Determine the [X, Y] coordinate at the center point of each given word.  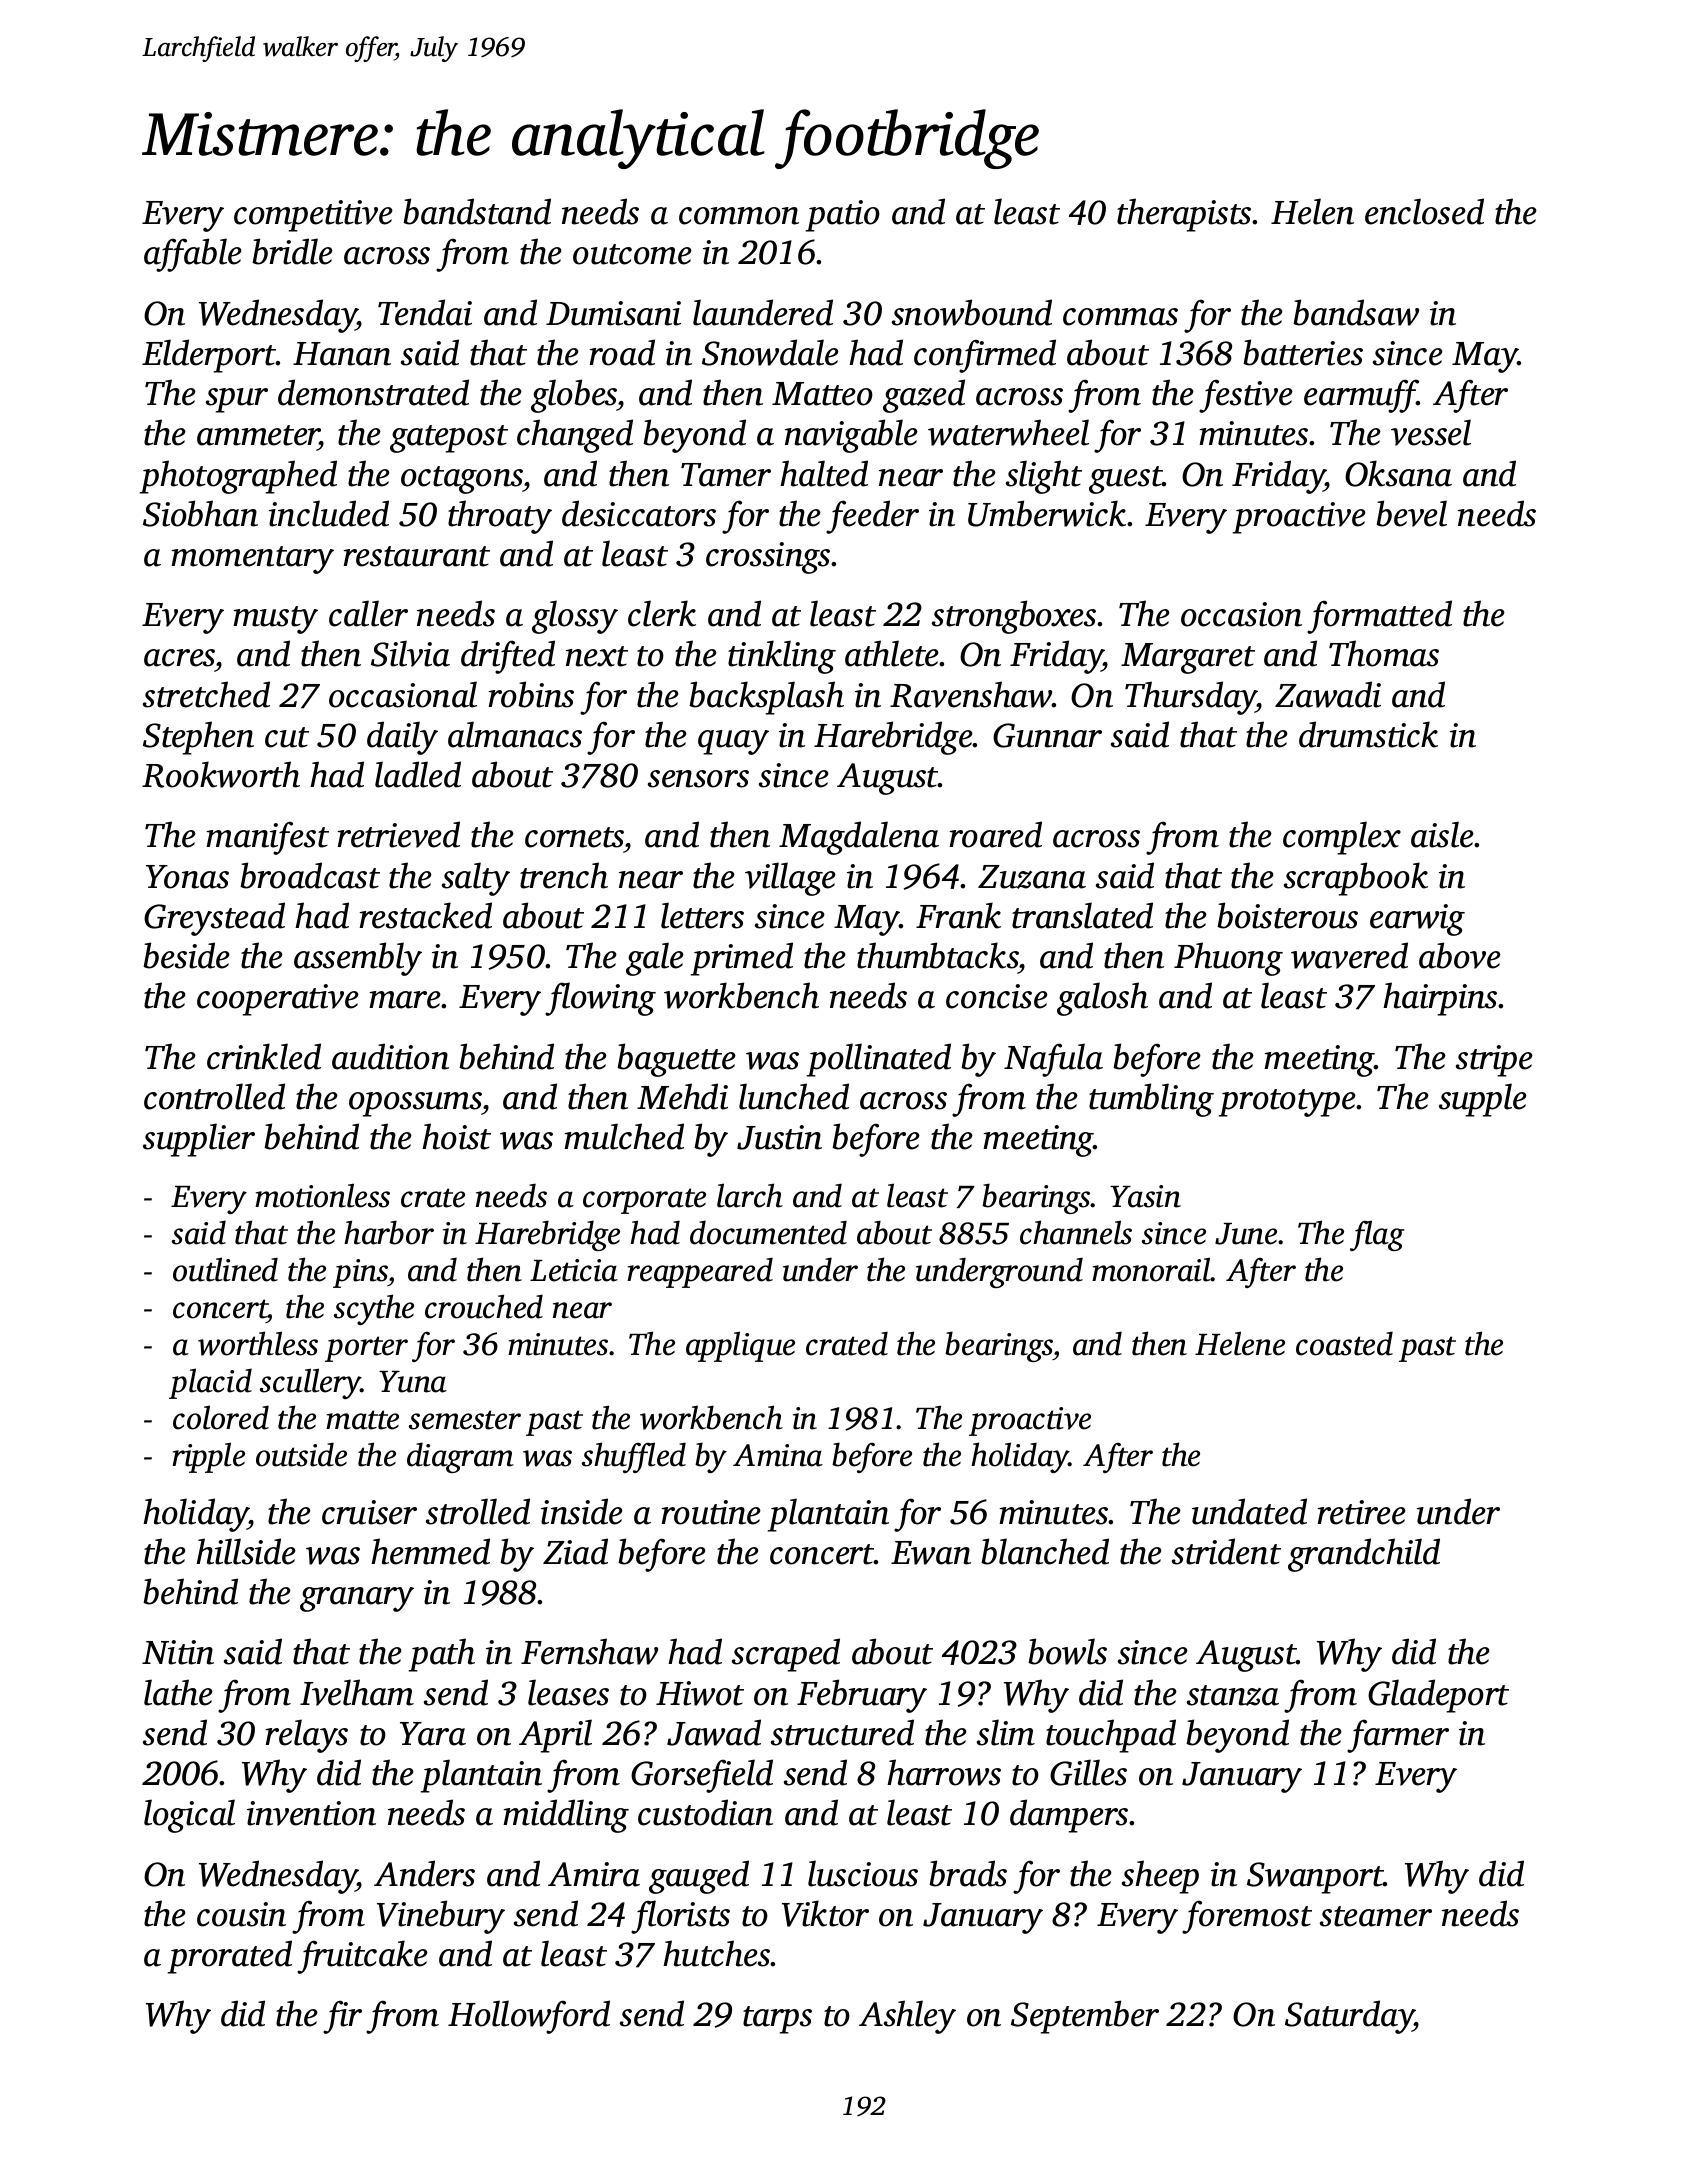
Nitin [178, 1652]
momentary [252, 560]
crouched [484, 1306]
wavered [1349, 955]
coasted [1344, 1343]
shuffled [634, 1457]
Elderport [209, 356]
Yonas [187, 877]
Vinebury [441, 1917]
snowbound [972, 312]
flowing [600, 999]
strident [1226, 1551]
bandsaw [1356, 312]
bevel [1411, 513]
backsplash [766, 698]
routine [711, 1512]
